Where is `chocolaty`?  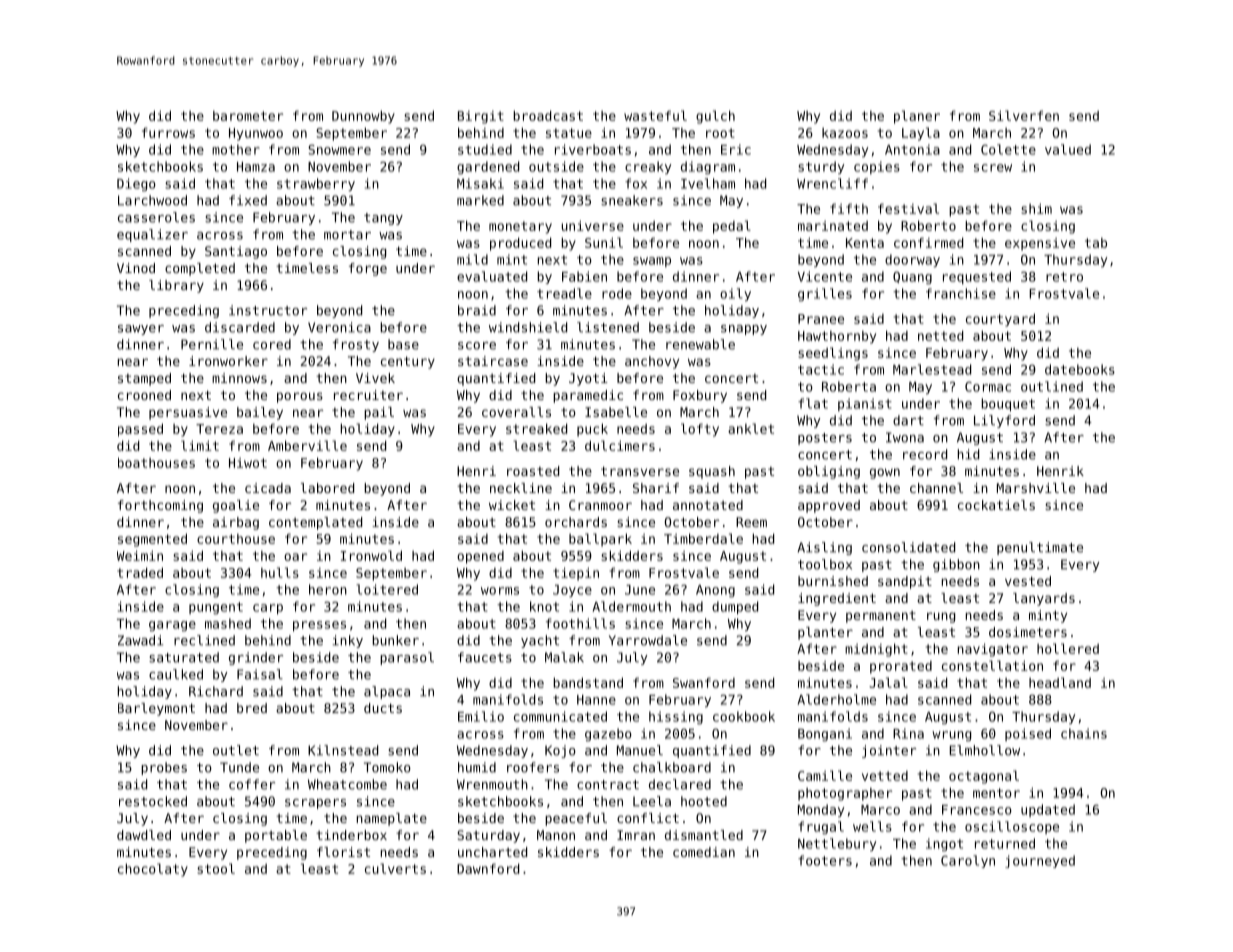 chocolaty is located at coordinates (153, 870).
